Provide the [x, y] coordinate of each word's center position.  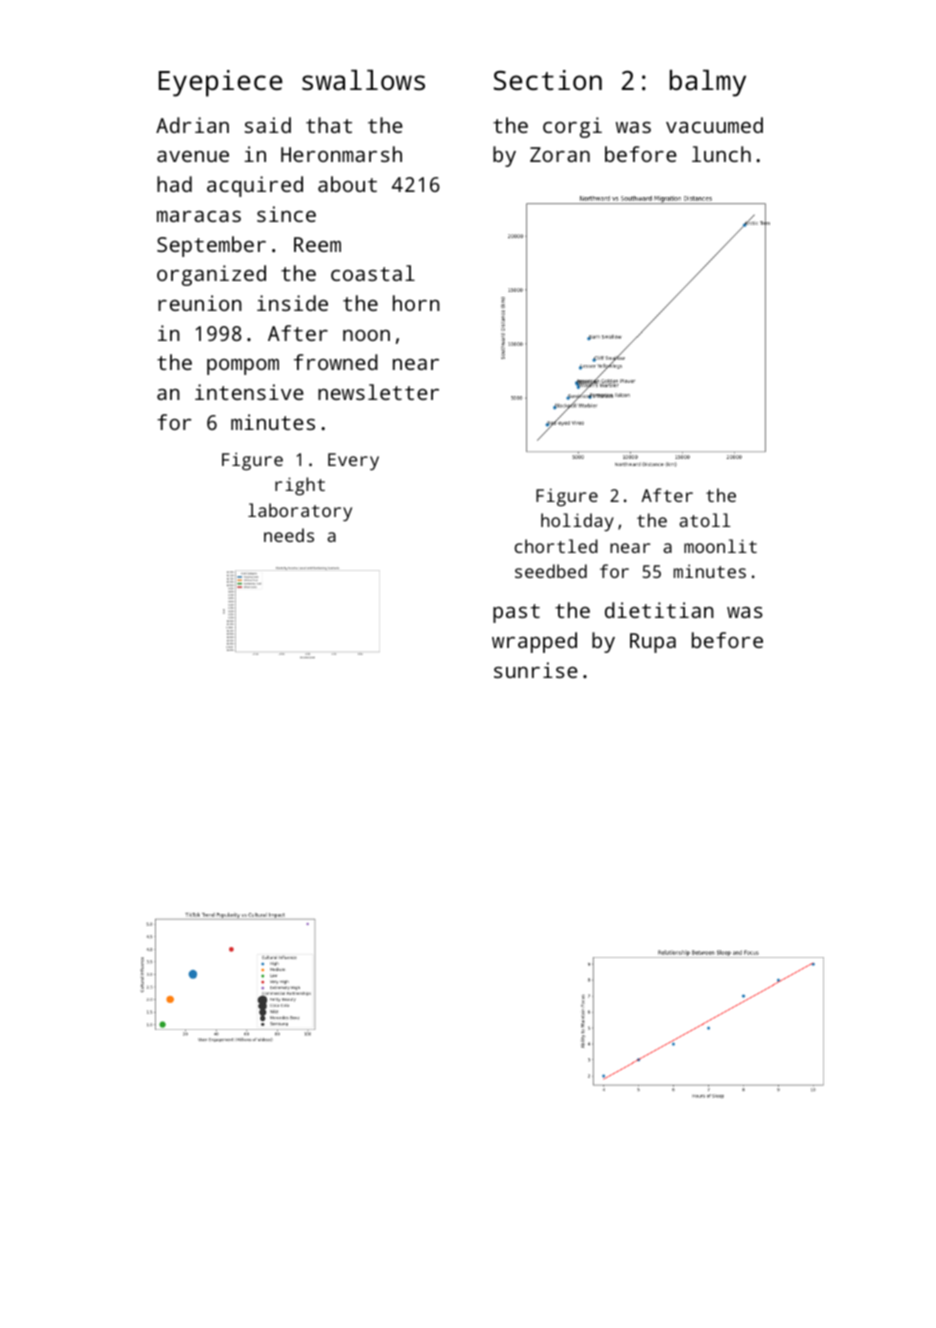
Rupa [653, 643]
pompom [243, 367]
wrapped [534, 642]
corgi [572, 127]
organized [211, 275]
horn [416, 303]
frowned [336, 362]
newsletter [378, 392]
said [268, 125]
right [300, 486]
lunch [721, 154]
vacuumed [714, 125]
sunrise [536, 670]
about [347, 184]
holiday [577, 522]
